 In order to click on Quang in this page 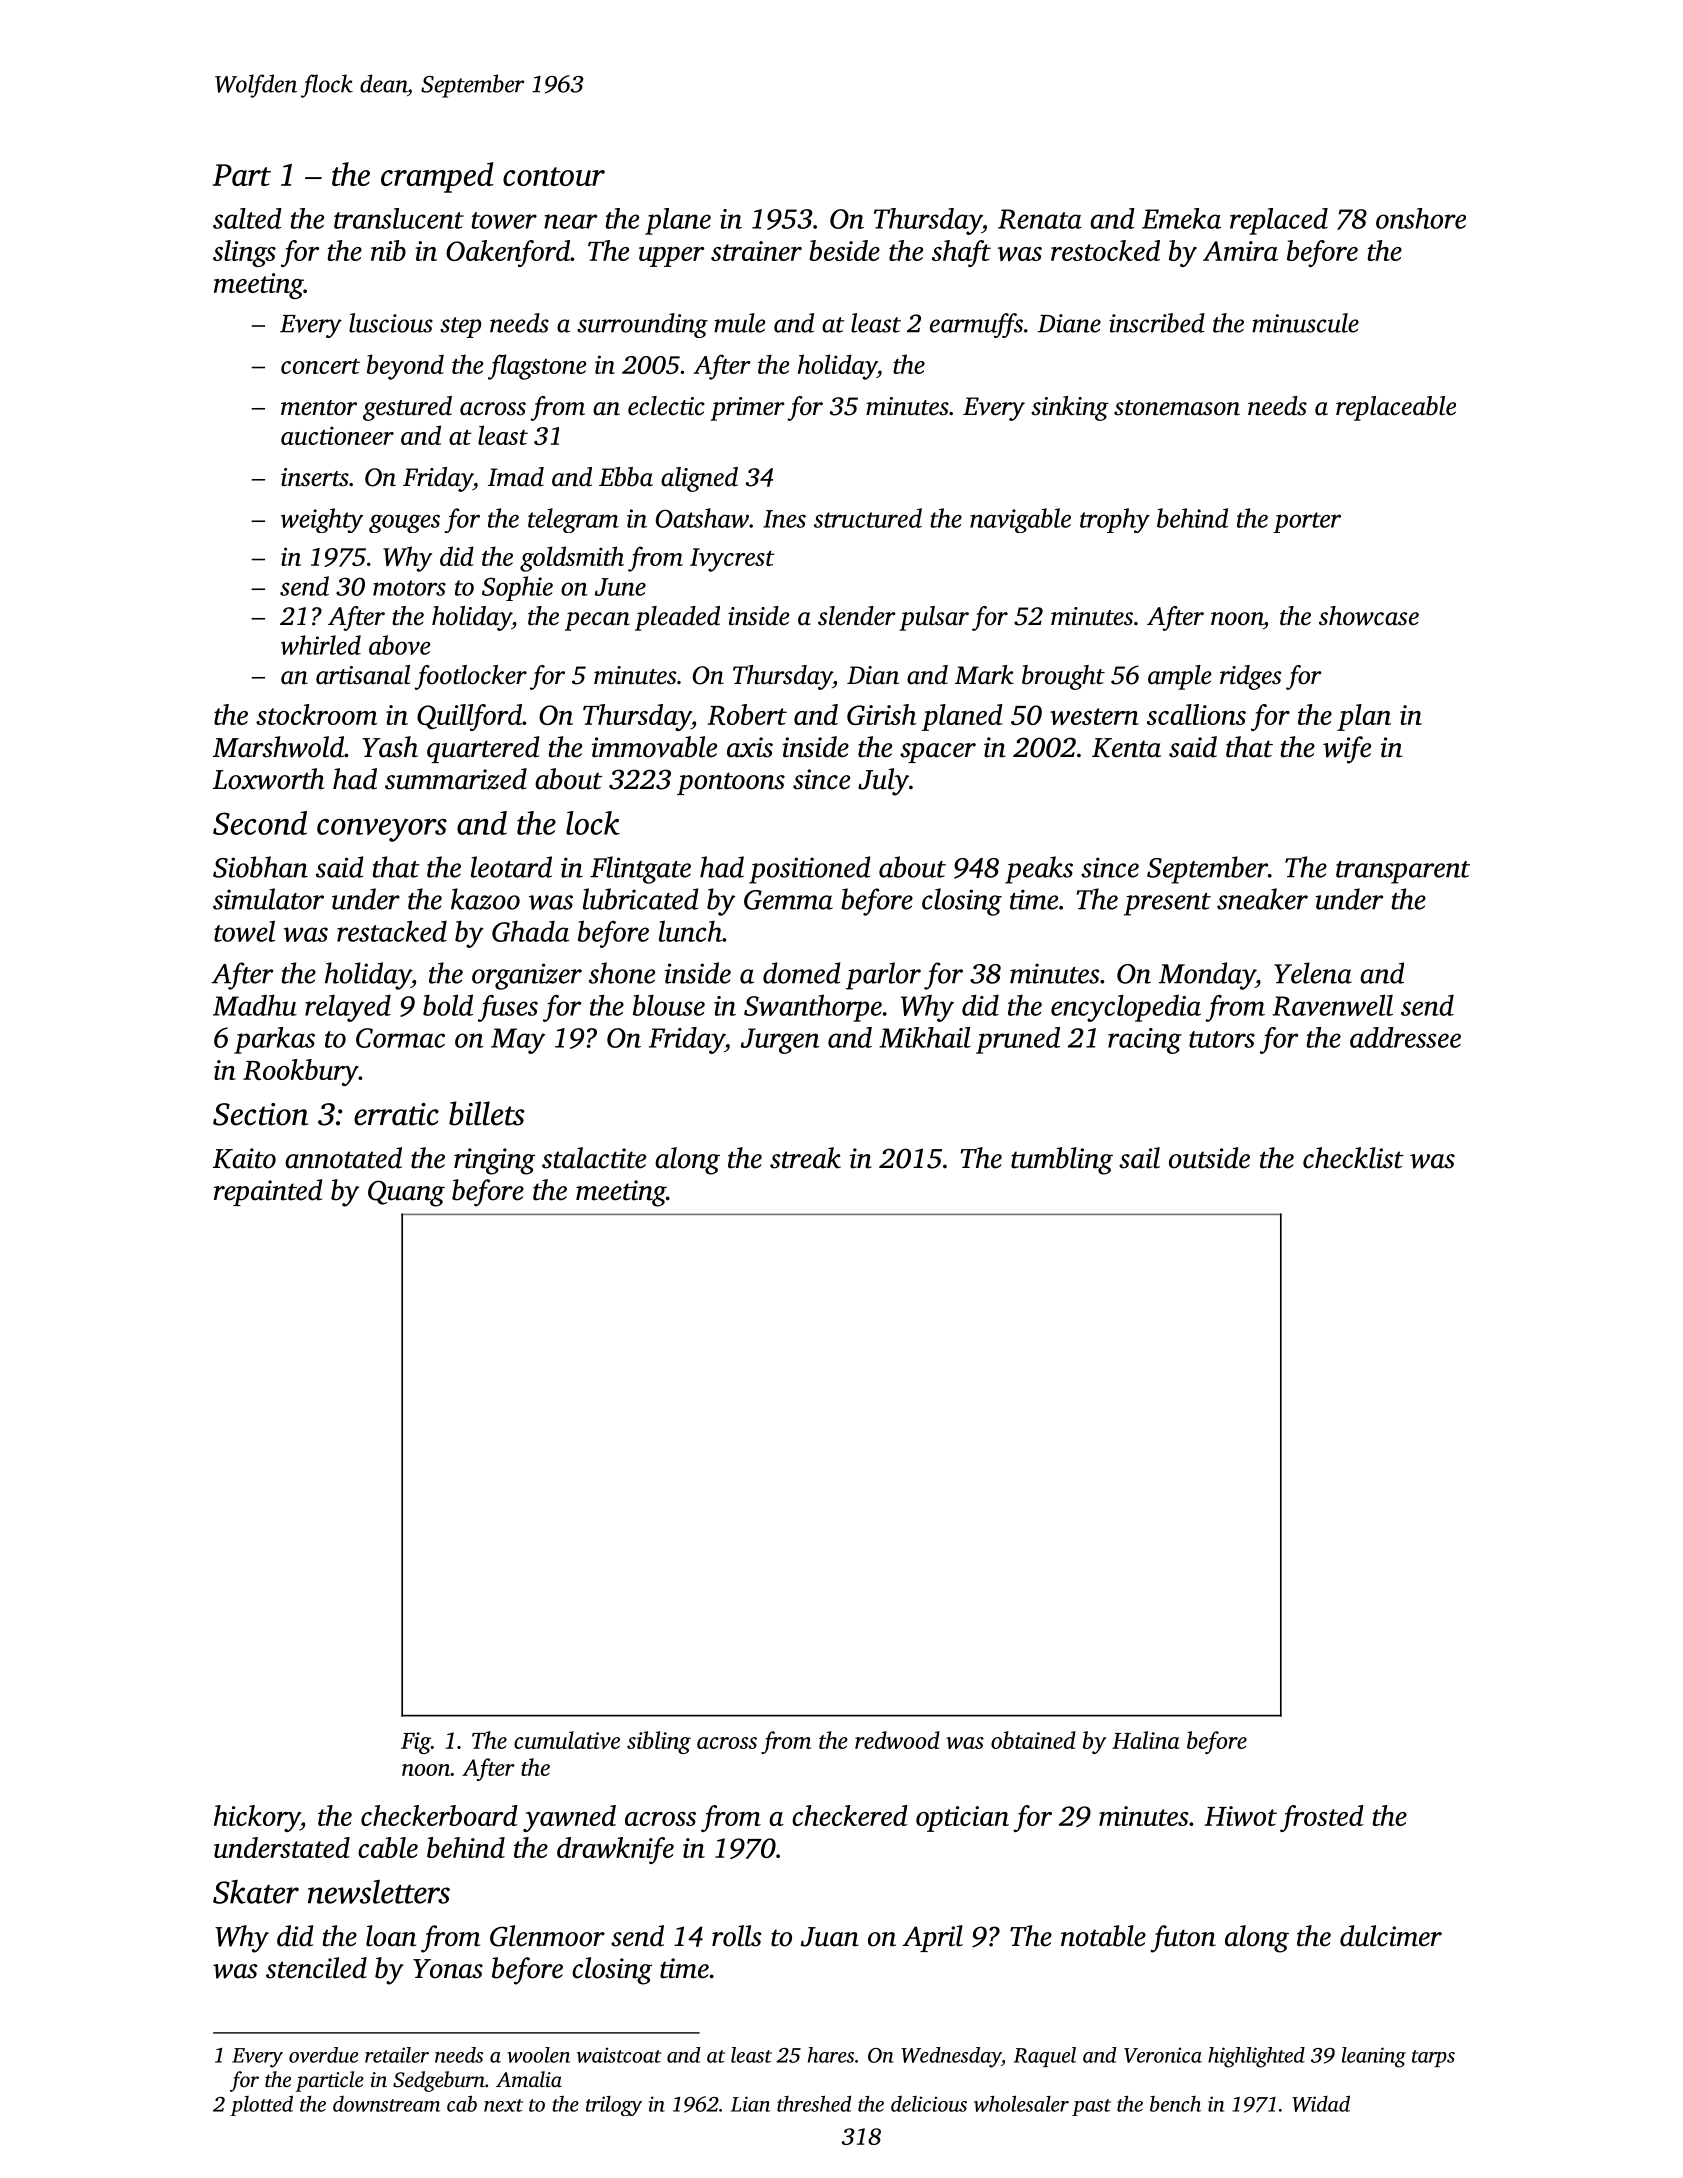, I will do `click(406, 1193)`.
